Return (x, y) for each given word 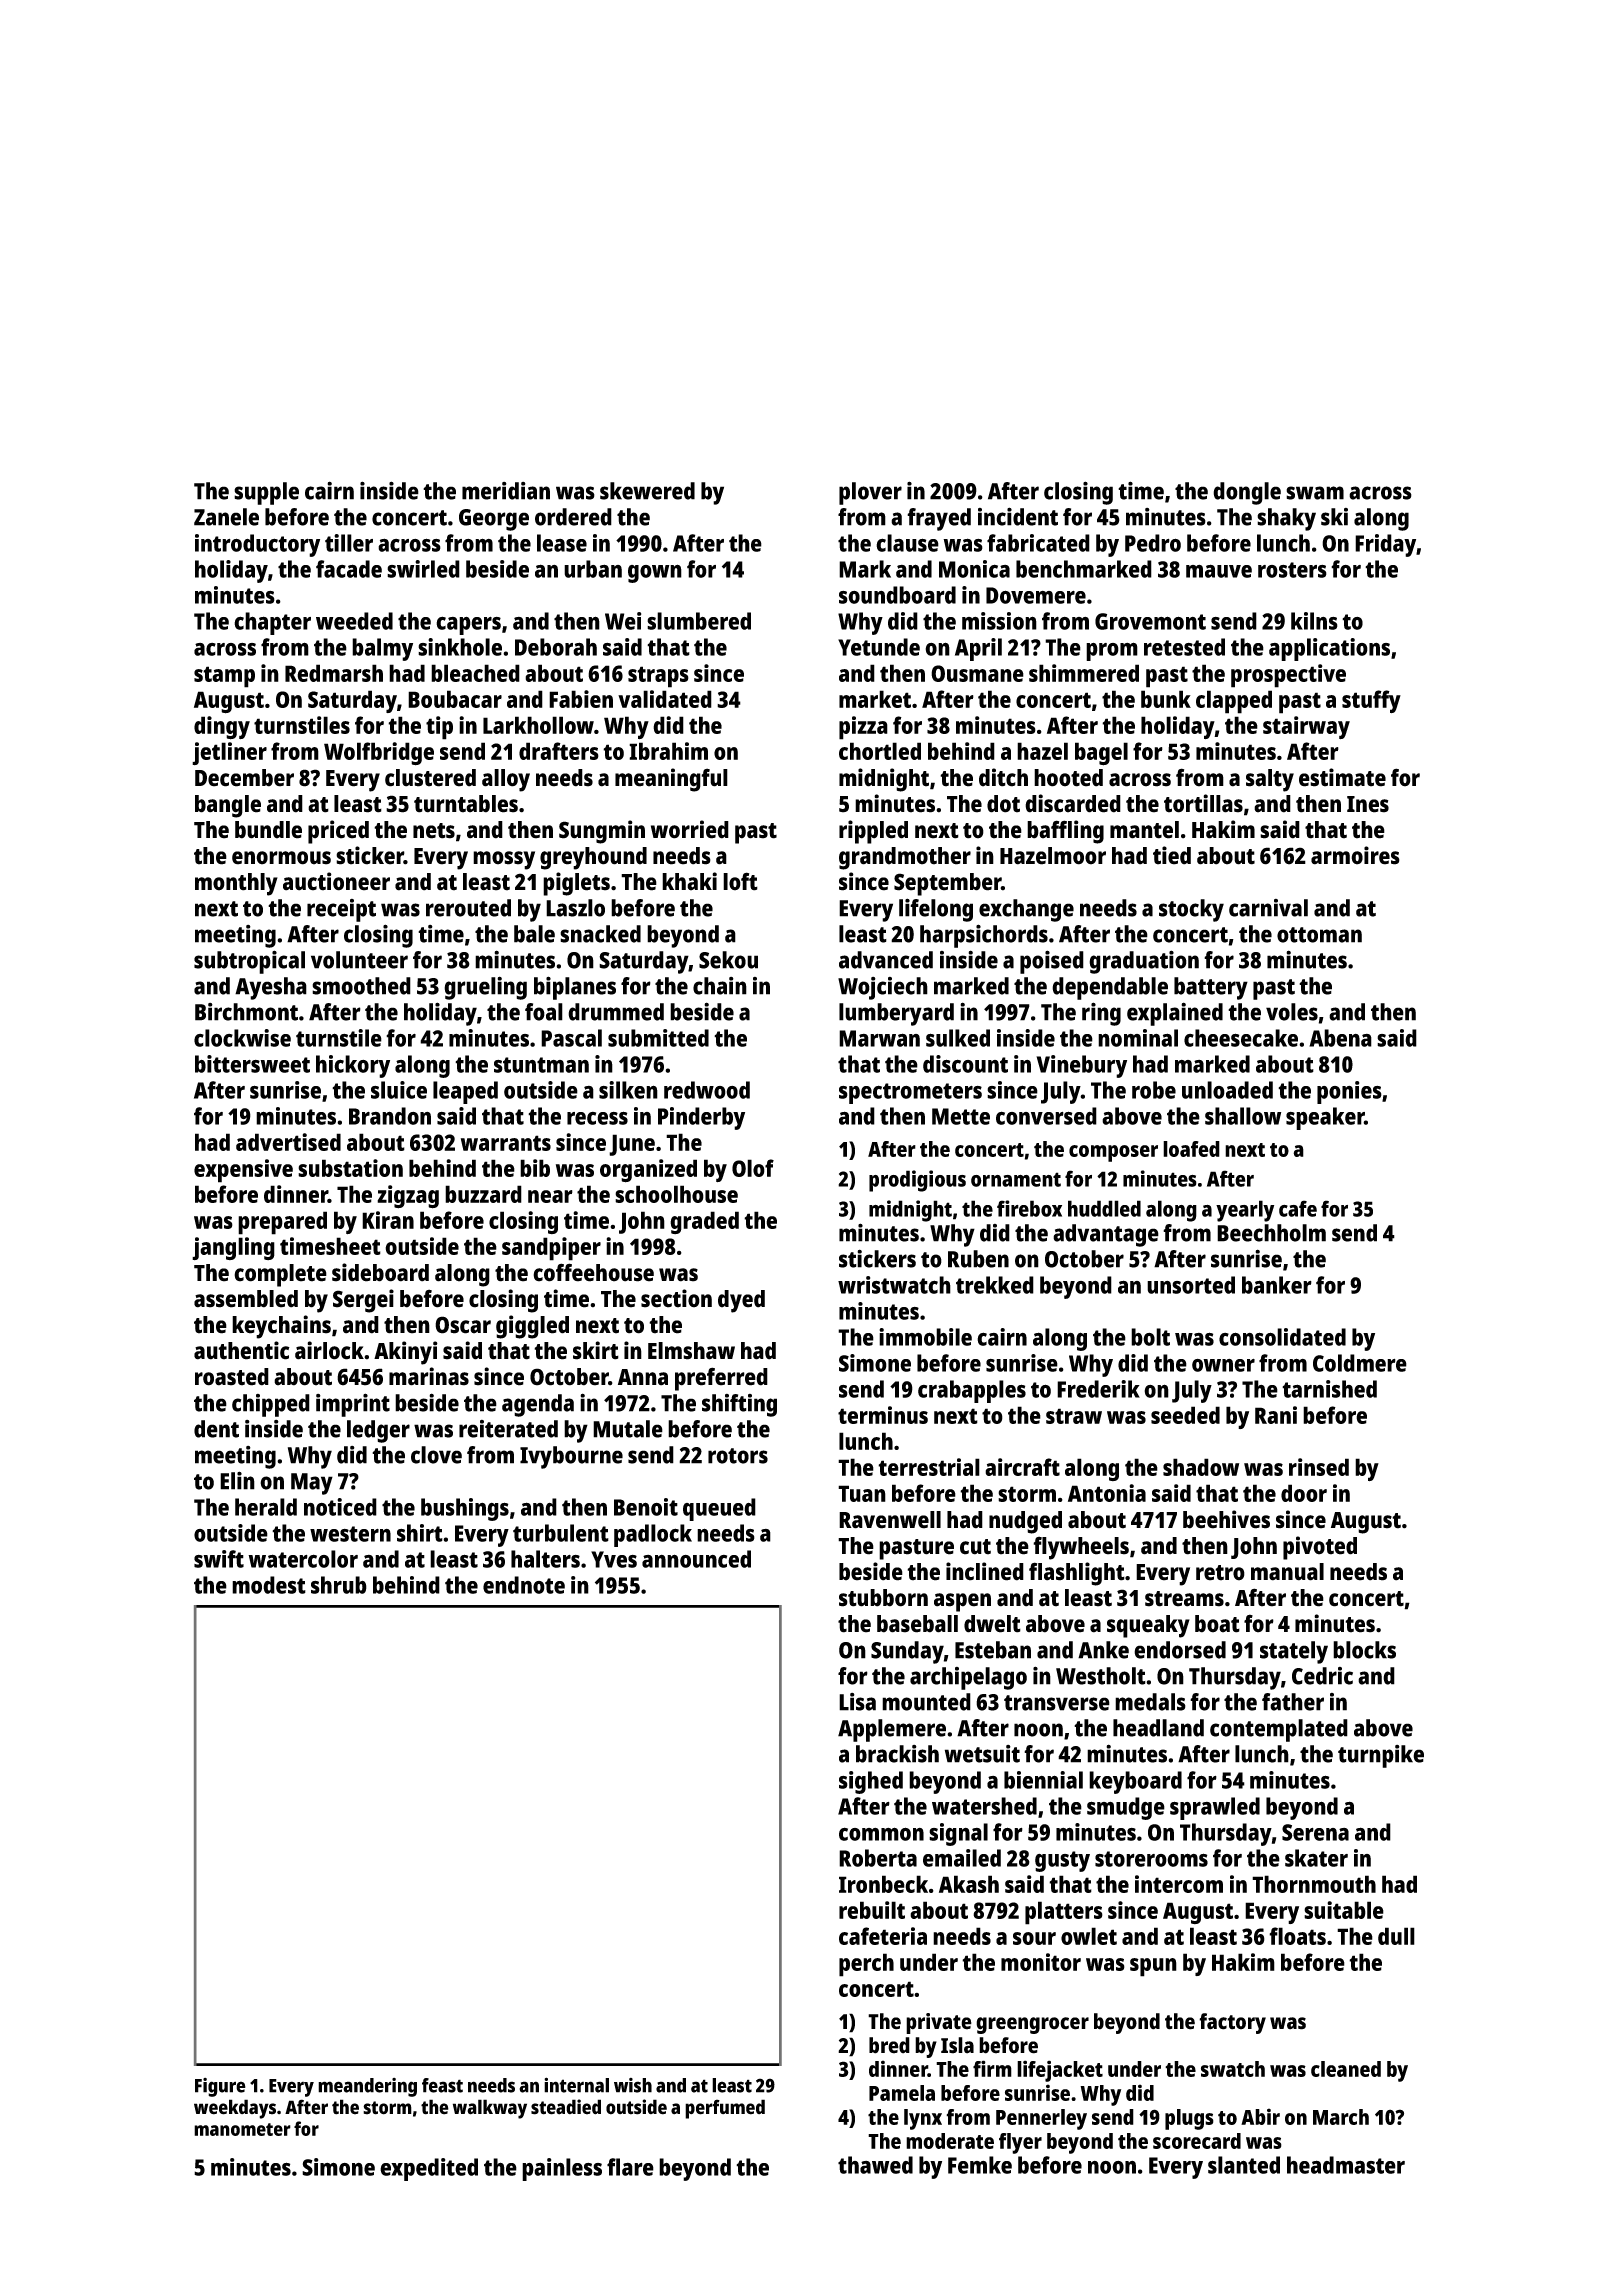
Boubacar (455, 699)
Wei (623, 621)
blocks (1364, 1650)
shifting (739, 1405)
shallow (1243, 1116)
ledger (378, 1431)
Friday (1386, 545)
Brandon (390, 1116)
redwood (707, 1090)
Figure (220, 2087)
